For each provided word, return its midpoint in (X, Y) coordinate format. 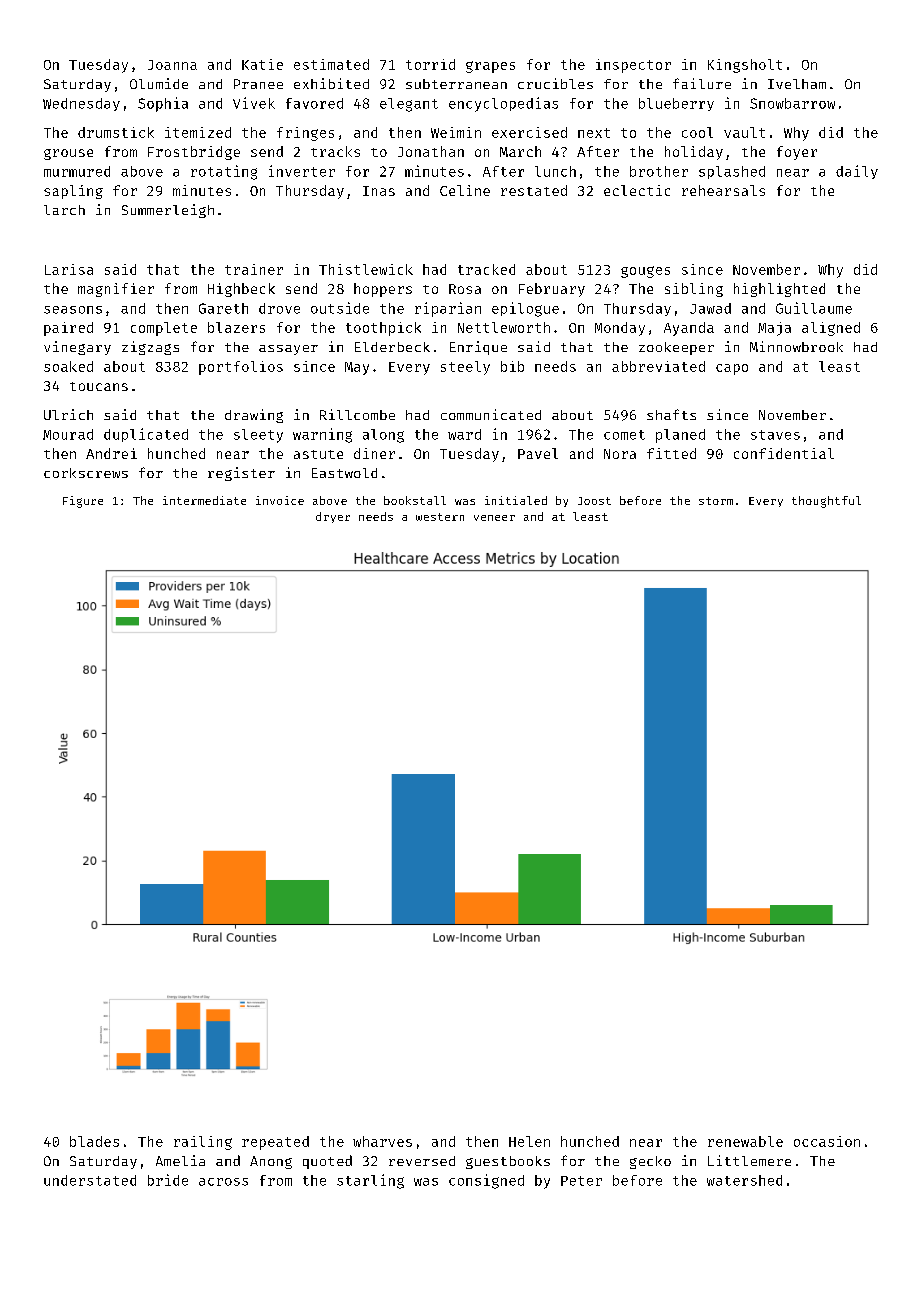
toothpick (383, 329)
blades (94, 1141)
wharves (382, 1141)
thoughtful (826, 502)
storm (716, 501)
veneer (494, 518)
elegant (409, 105)
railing (203, 1143)
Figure (83, 502)
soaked (68, 366)
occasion (827, 1141)
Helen (529, 1141)
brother (659, 171)
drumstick (116, 132)
